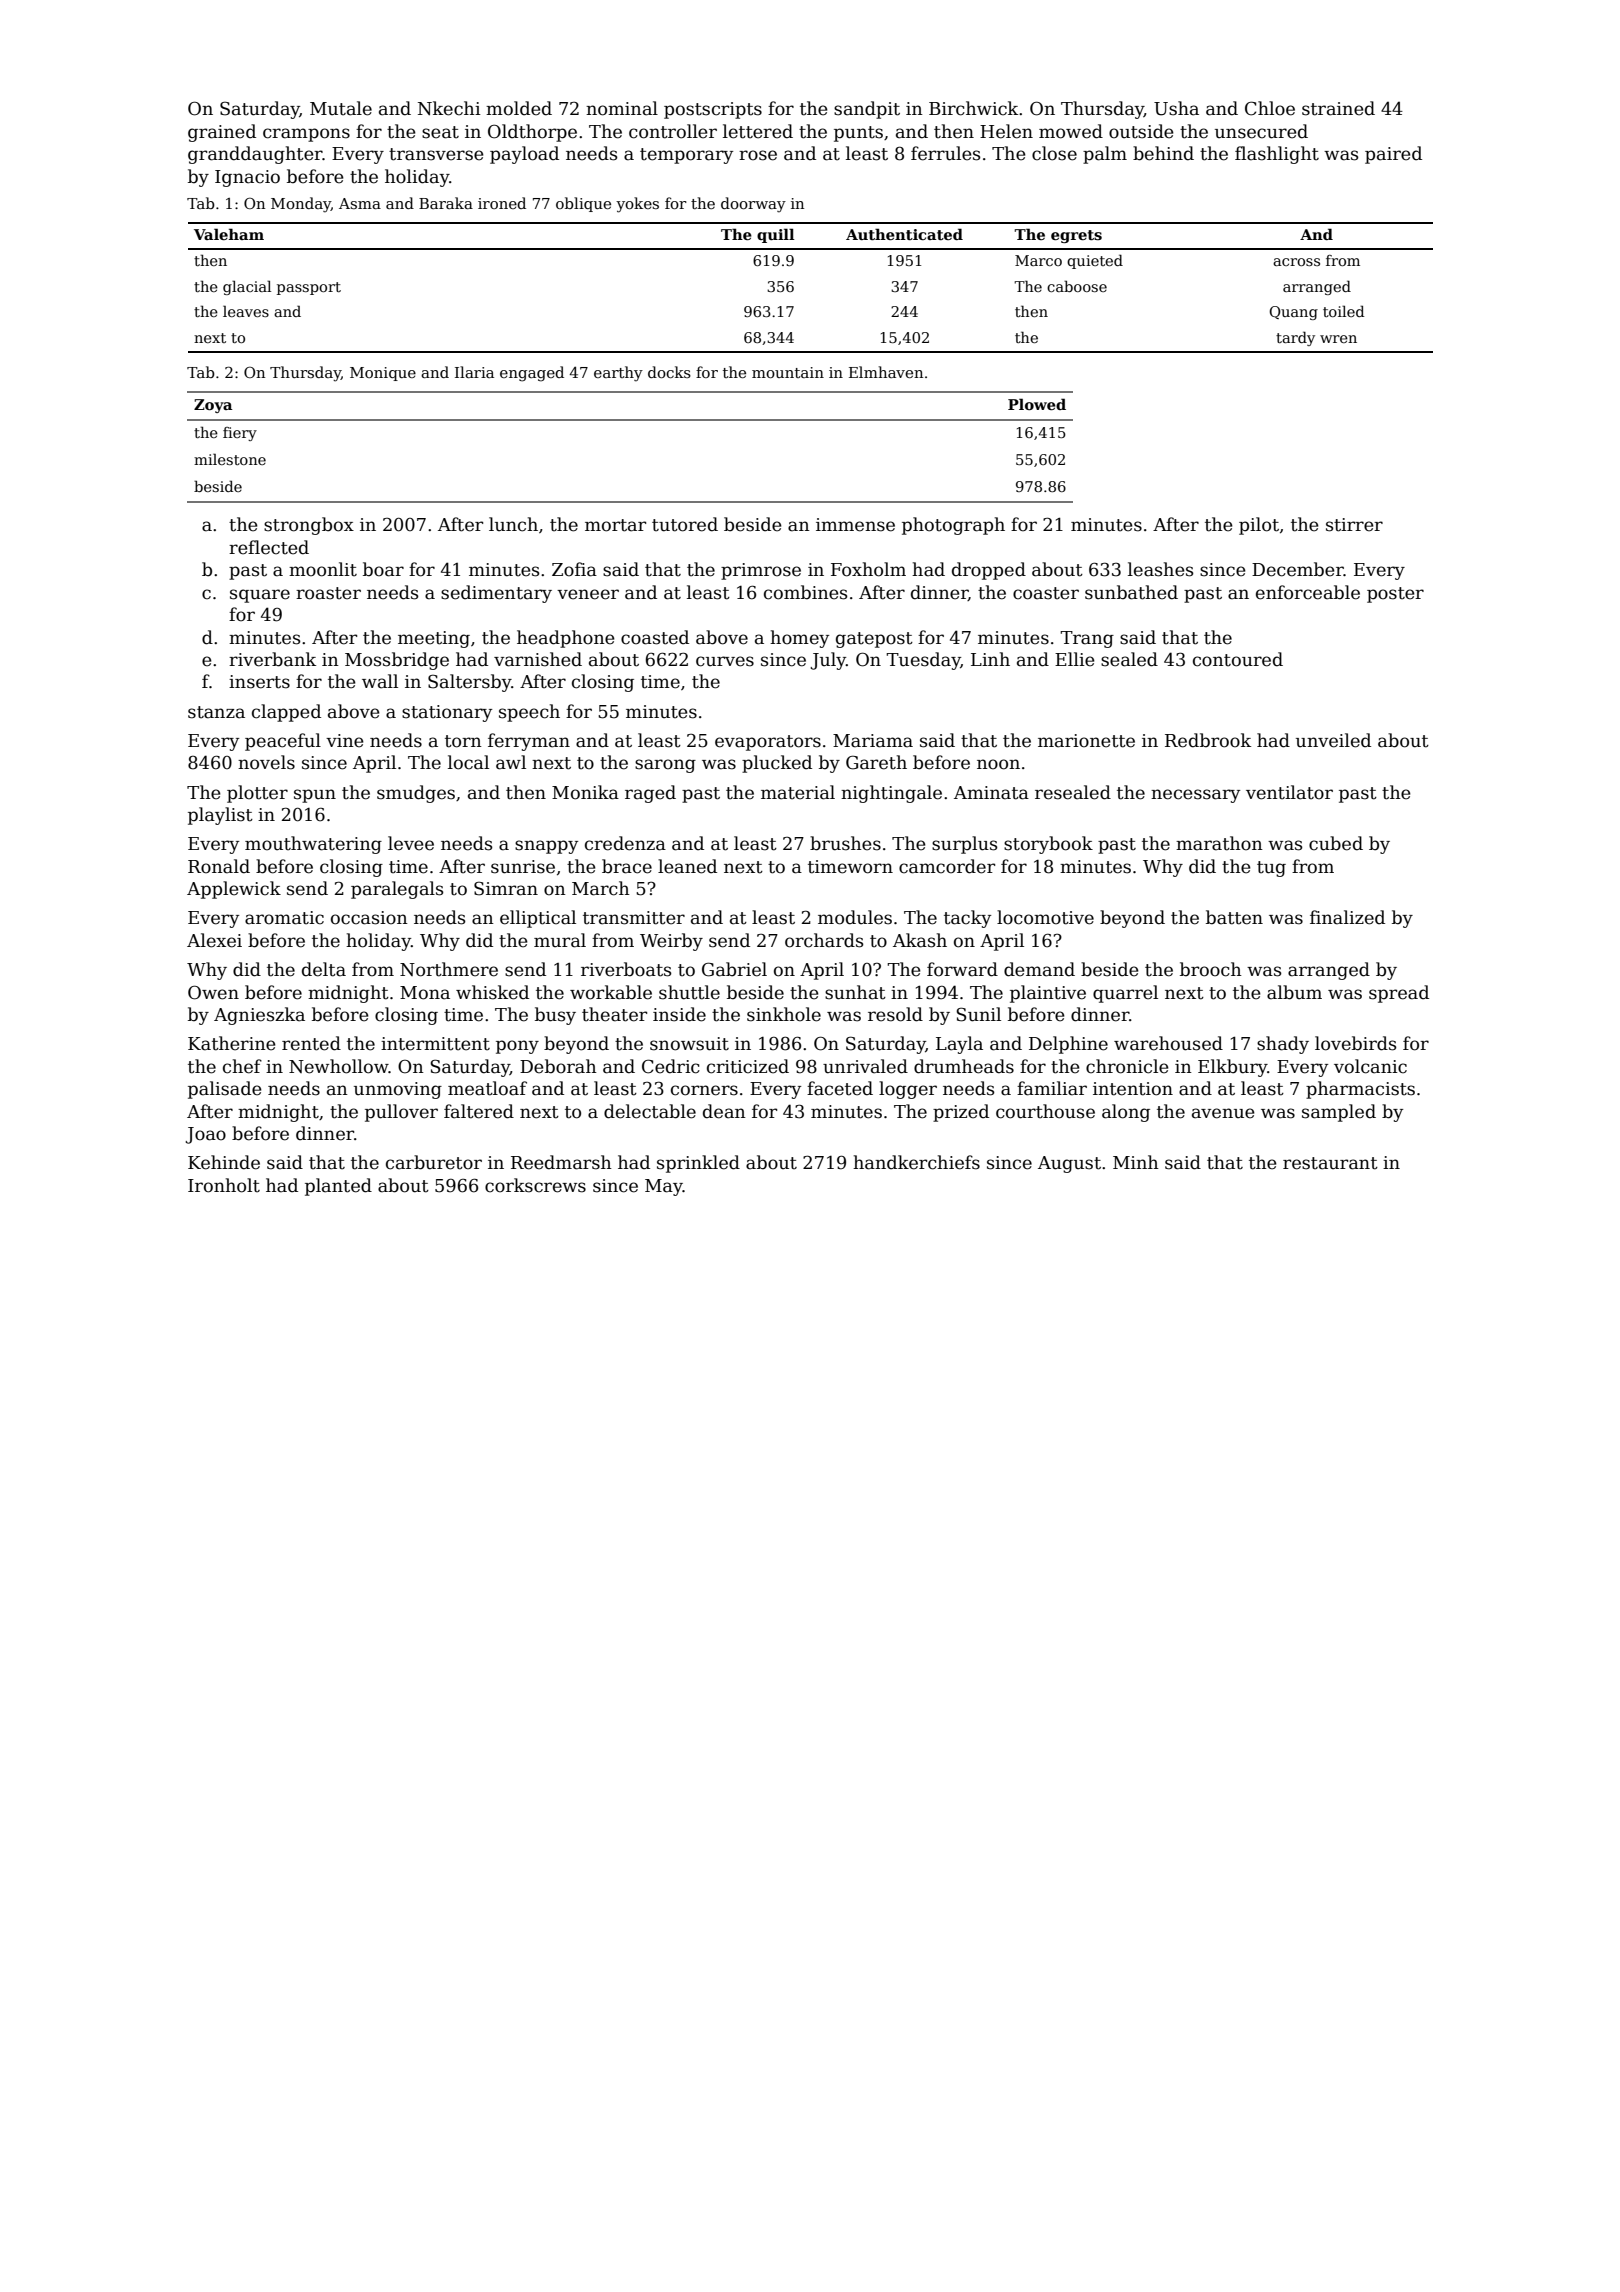  What do you see at coordinates (1125, 994) in the image?
I see `quarrel` at bounding box center [1125, 994].
